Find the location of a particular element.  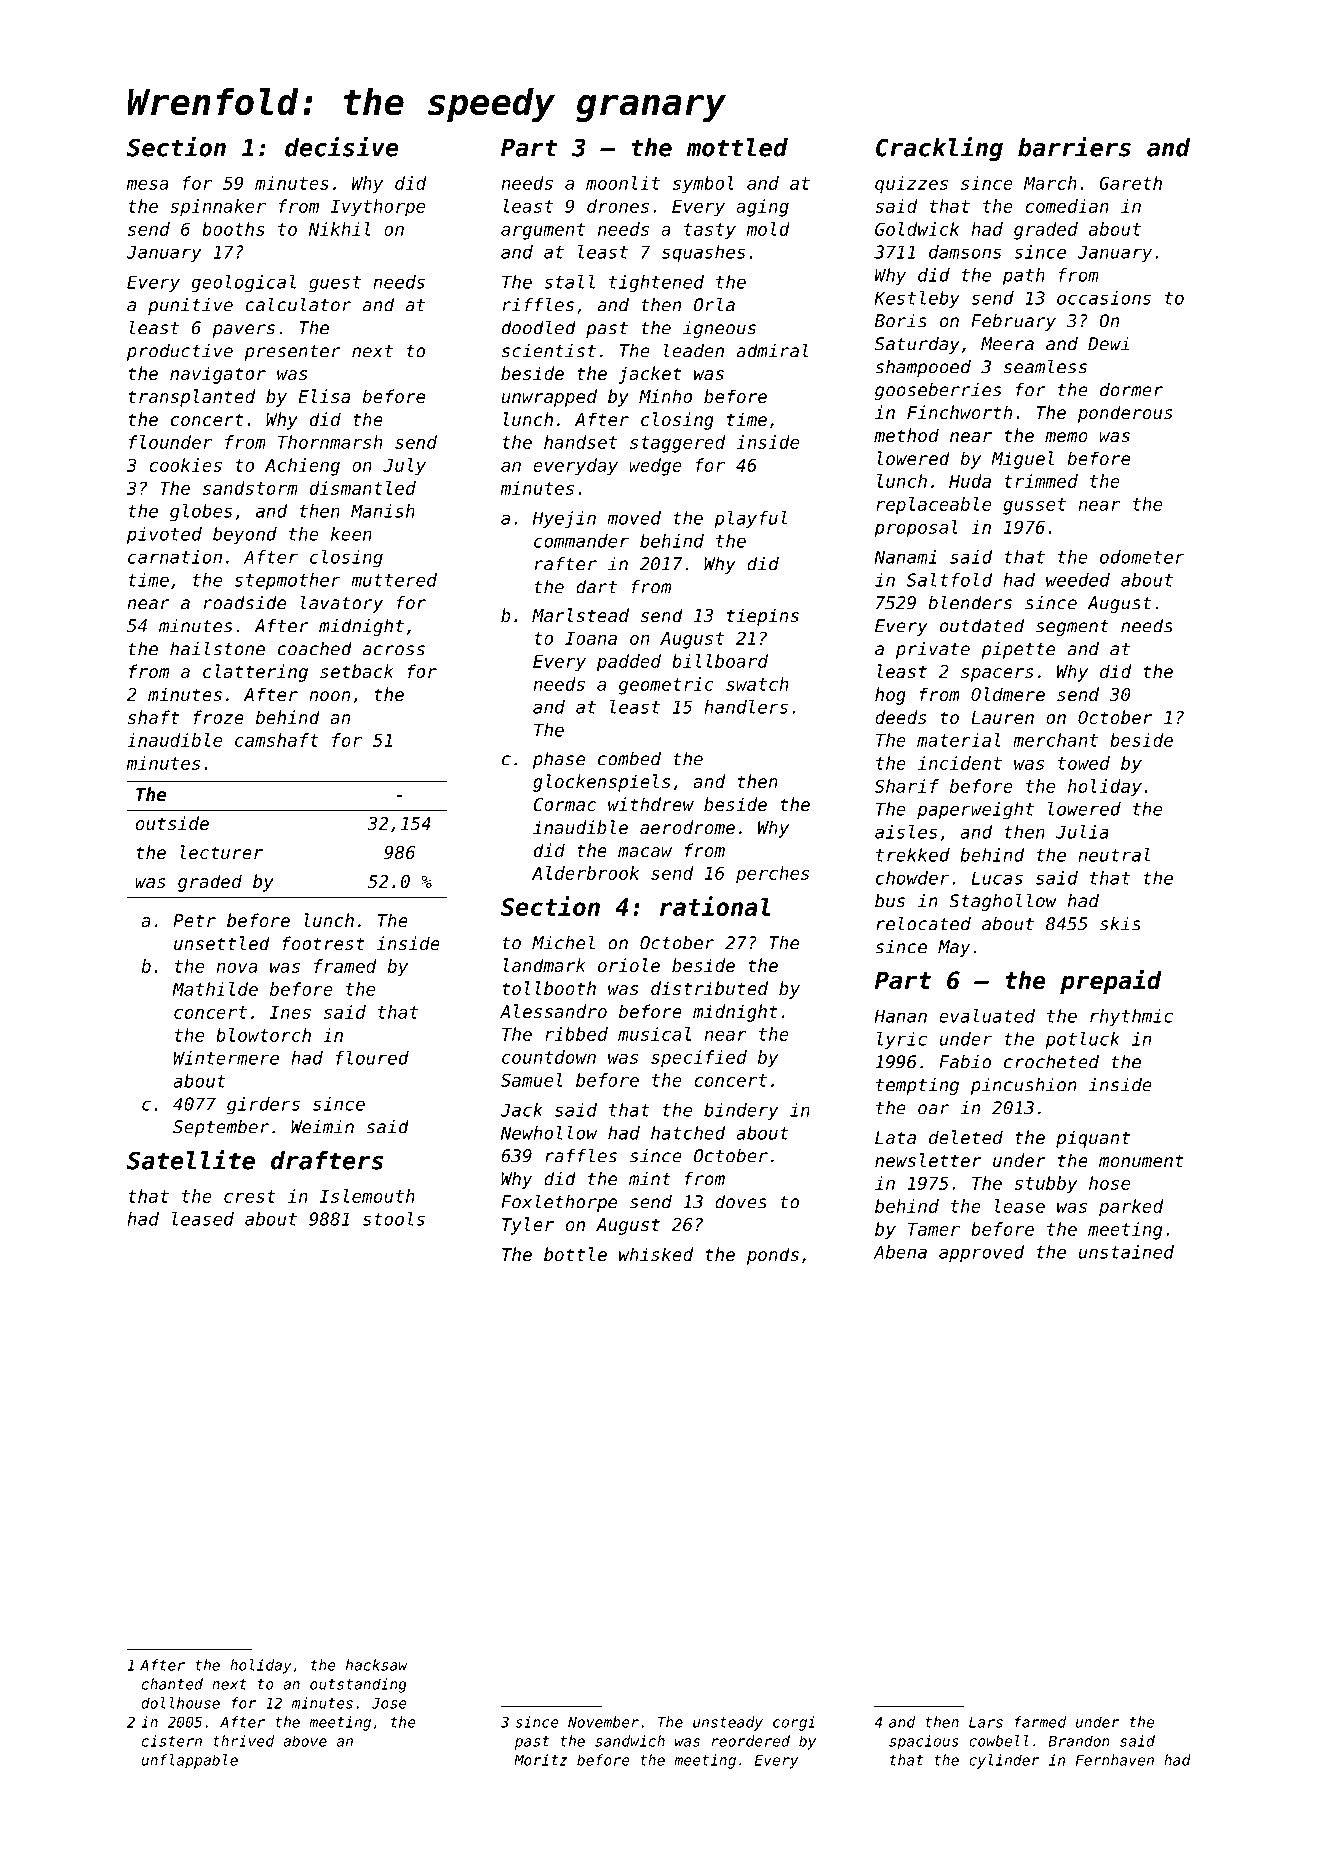

dart is located at coordinates (596, 586).
